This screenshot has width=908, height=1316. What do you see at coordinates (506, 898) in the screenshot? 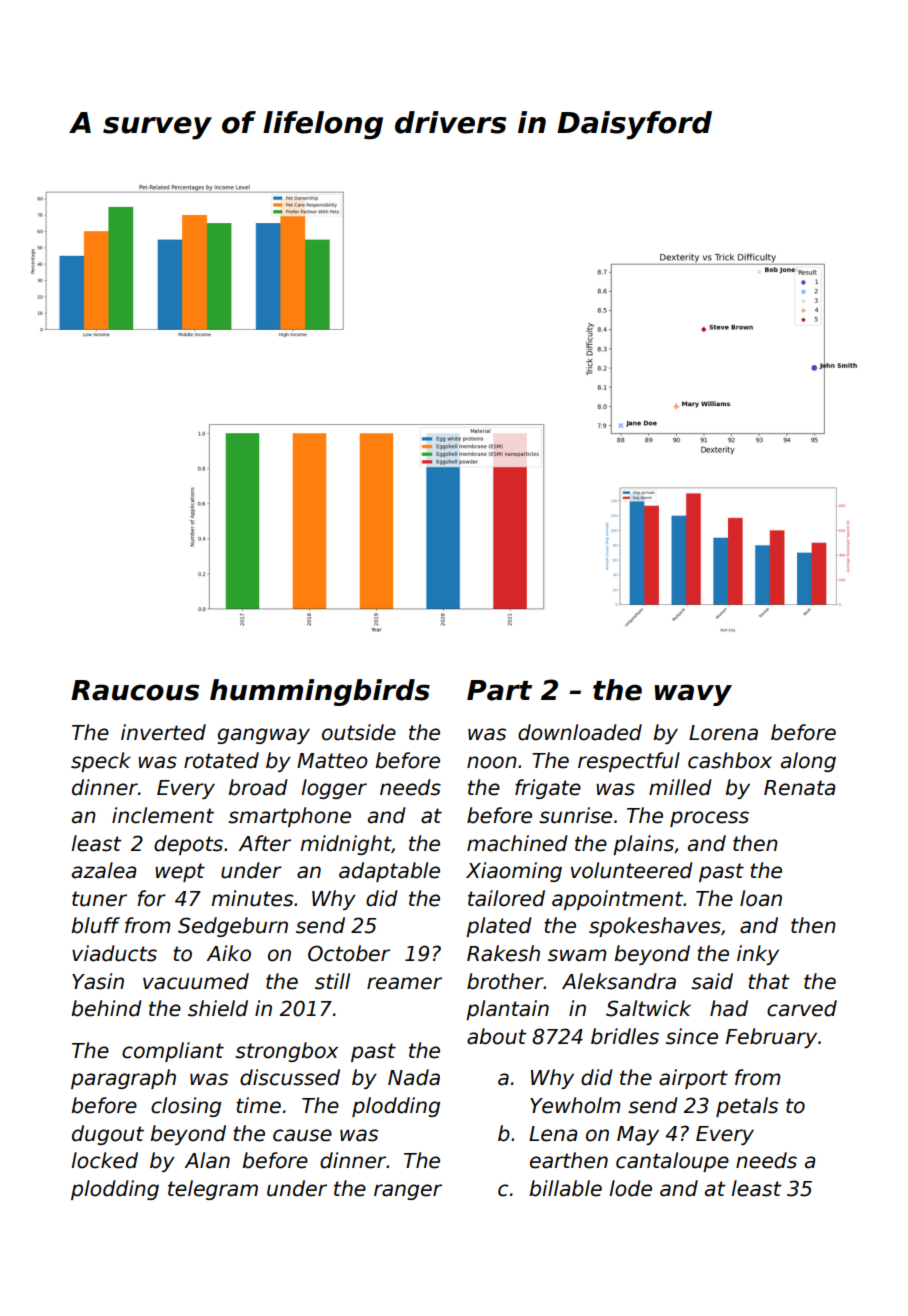
I see `tailored` at bounding box center [506, 898].
